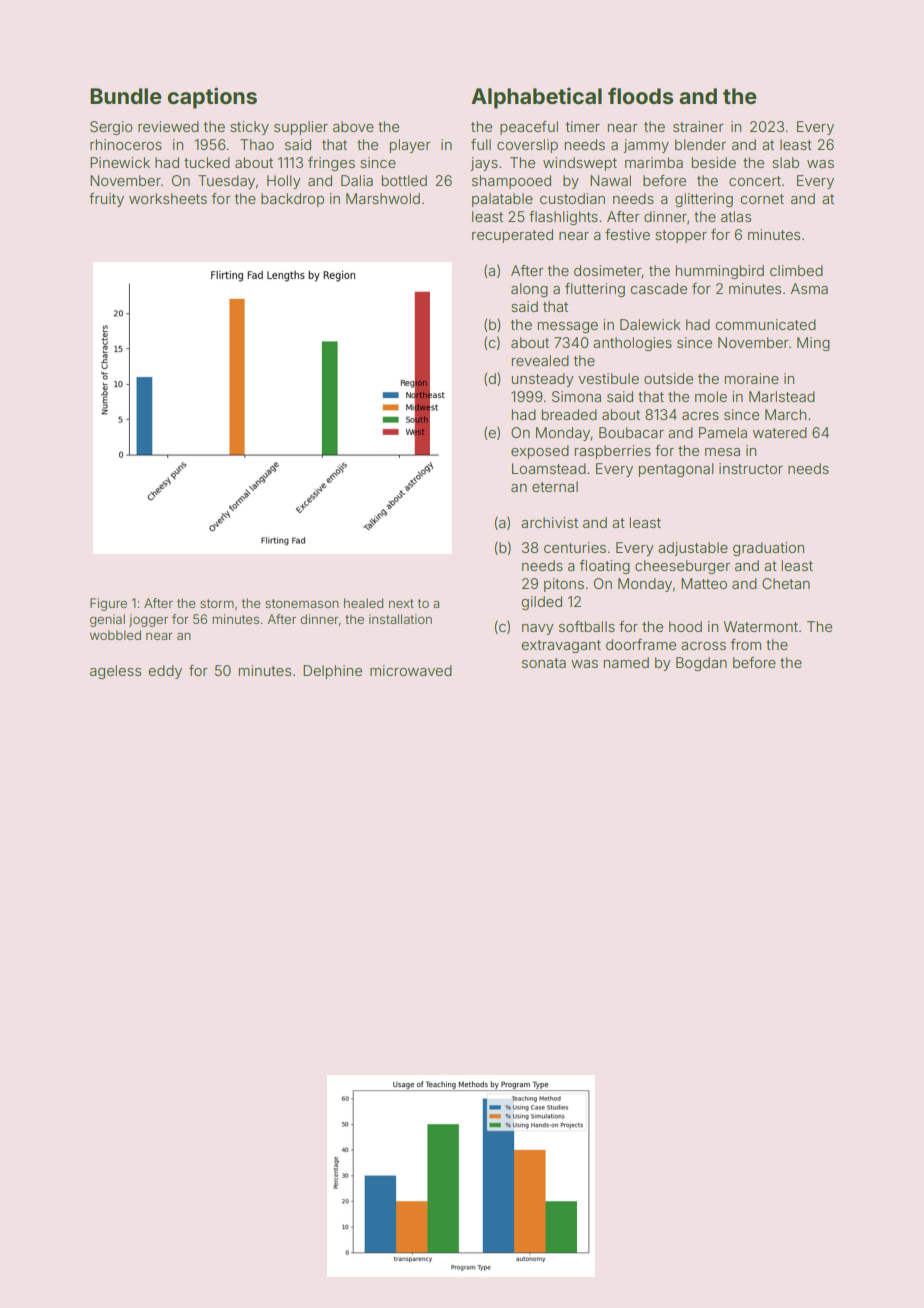 The width and height of the document is (924, 1308). Describe the element at coordinates (540, 360) in the document. I see `revealed` at that location.
